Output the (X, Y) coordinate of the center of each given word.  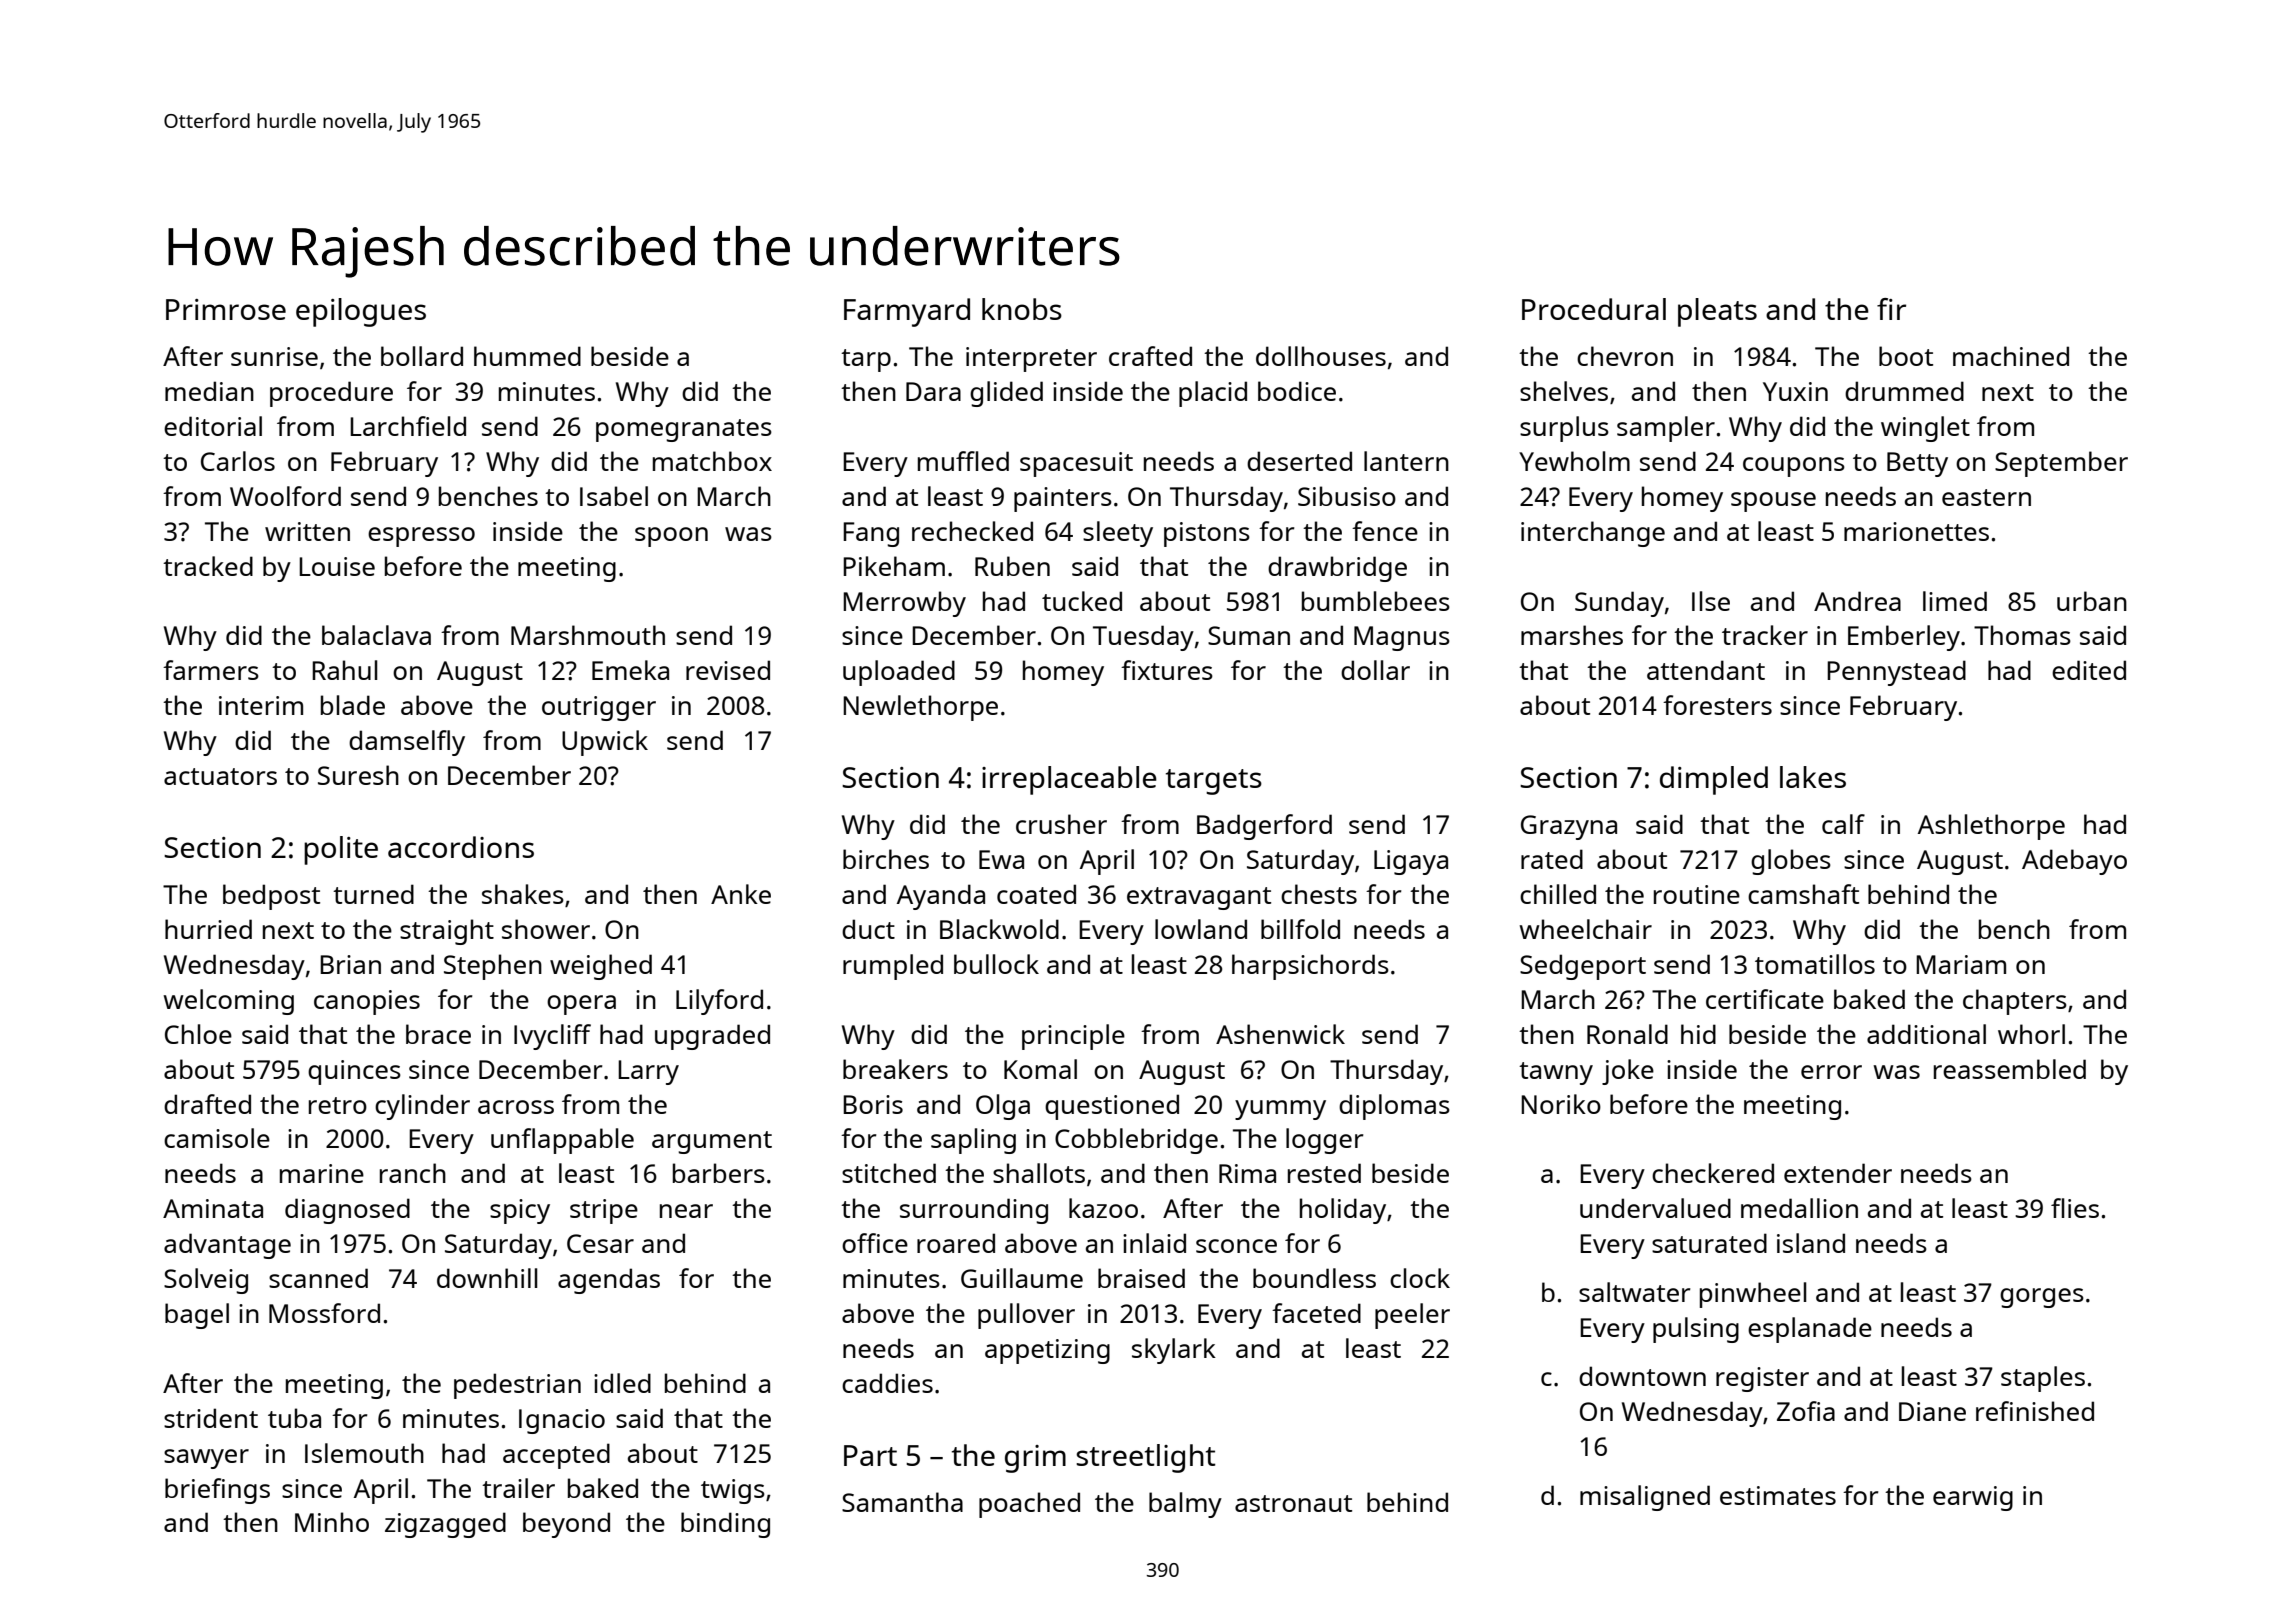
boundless (1314, 1278)
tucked (1082, 601)
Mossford (324, 1313)
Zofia (1806, 1411)
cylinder (422, 1107)
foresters (1717, 705)
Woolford (285, 496)
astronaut (1293, 1503)
